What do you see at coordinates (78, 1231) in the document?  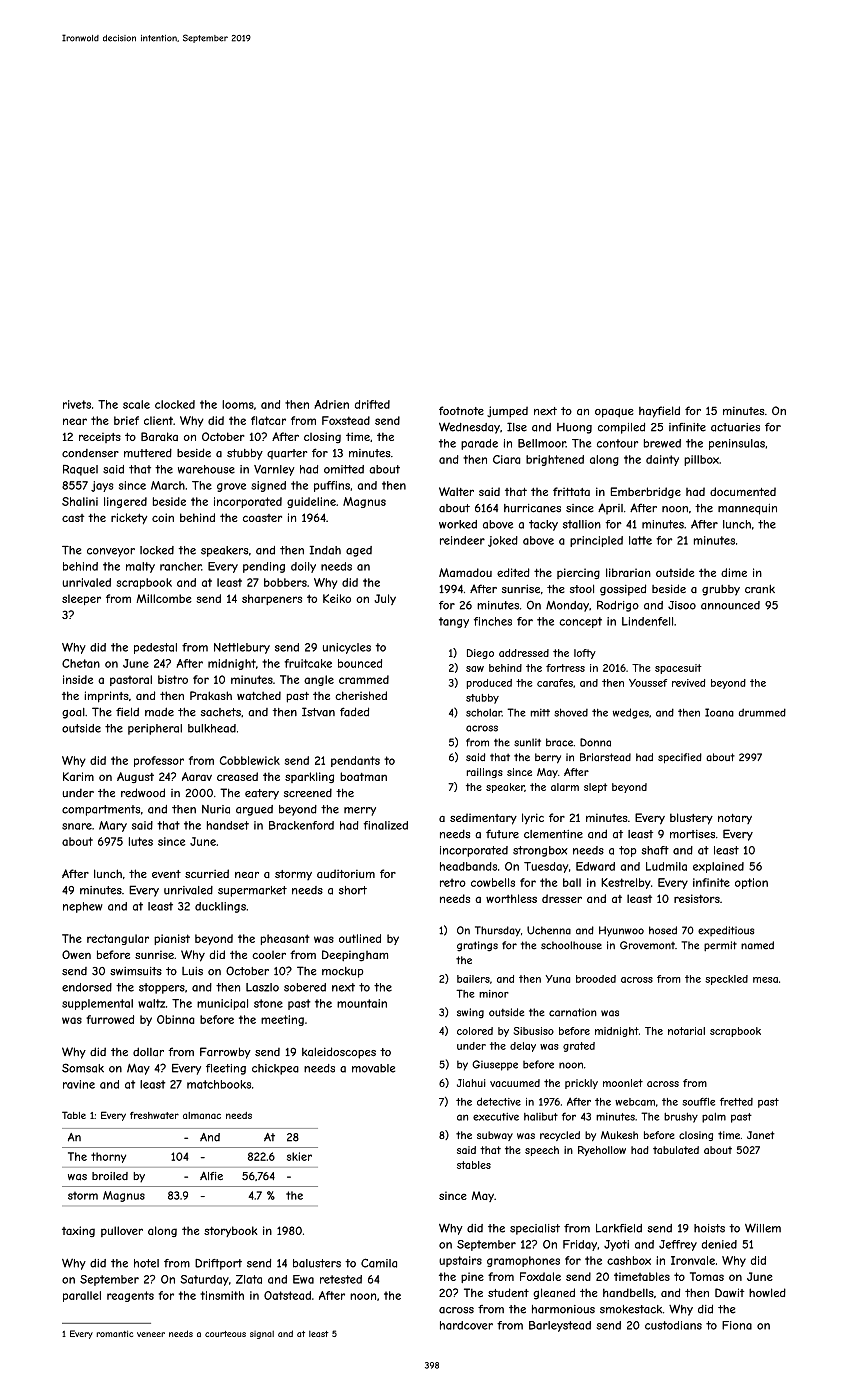 I see `taxing` at bounding box center [78, 1231].
